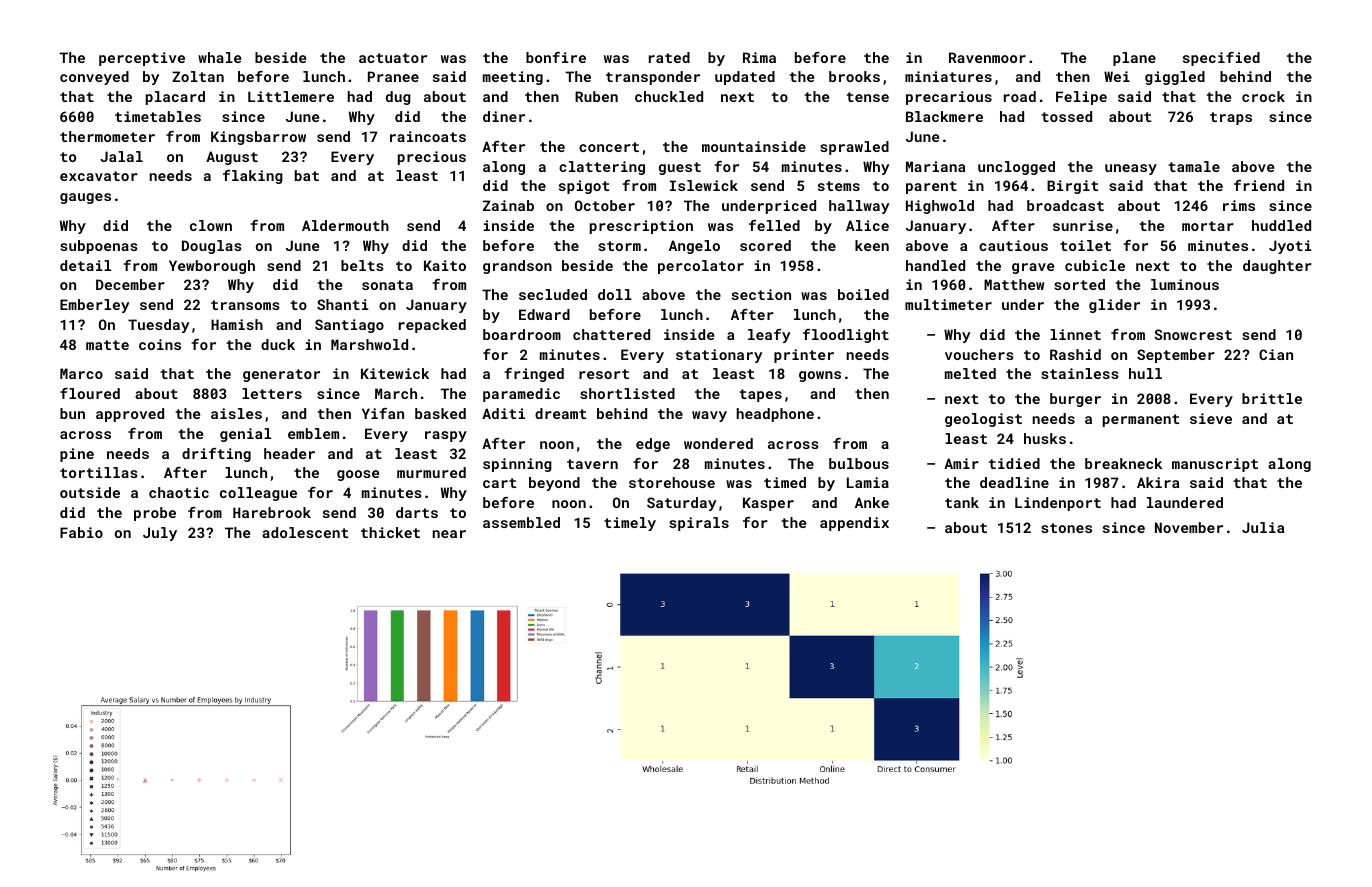  Describe the element at coordinates (175, 98) in the screenshot. I see `placard` at that location.
